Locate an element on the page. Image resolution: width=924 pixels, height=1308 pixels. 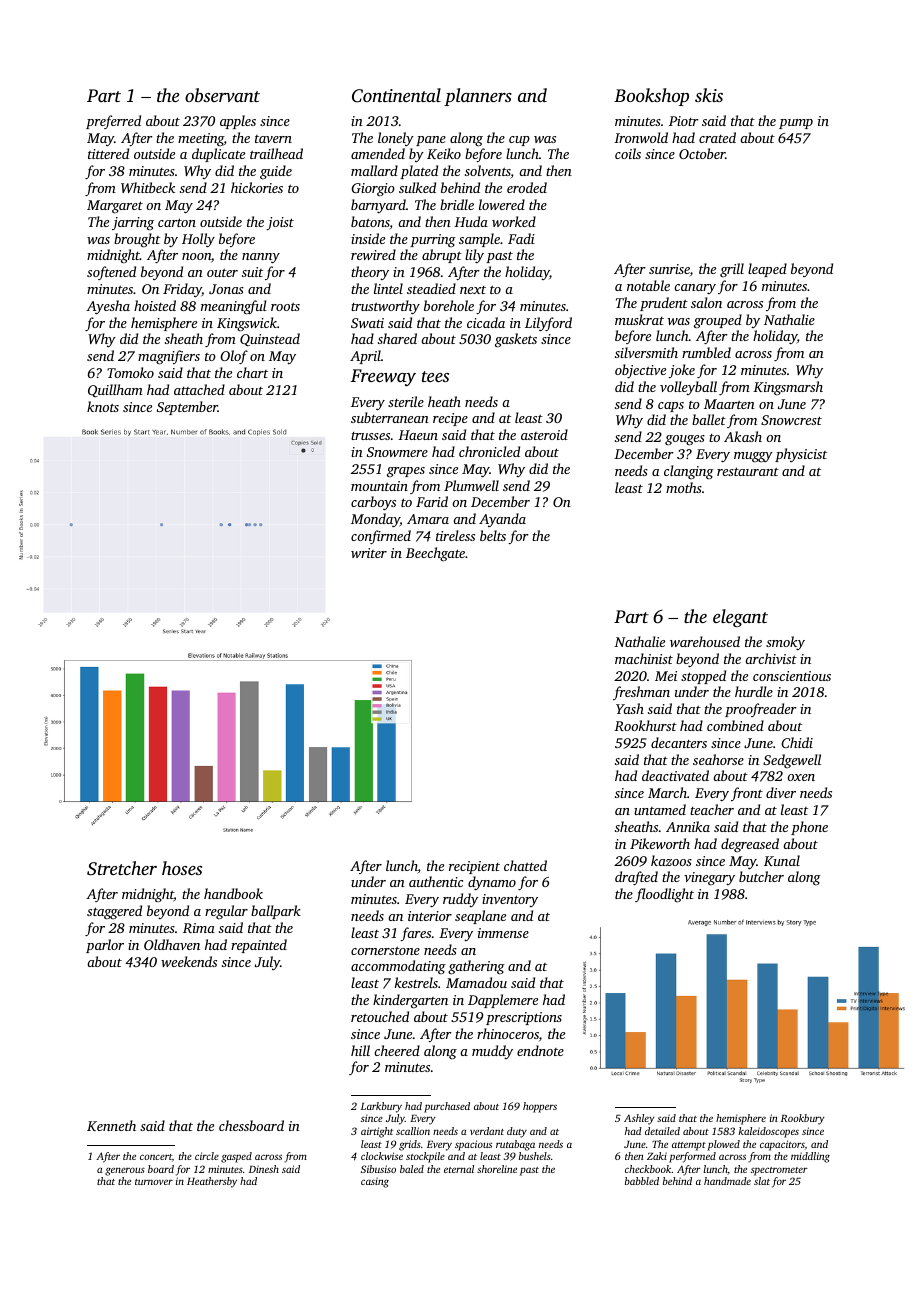
plated is located at coordinates (419, 172).
